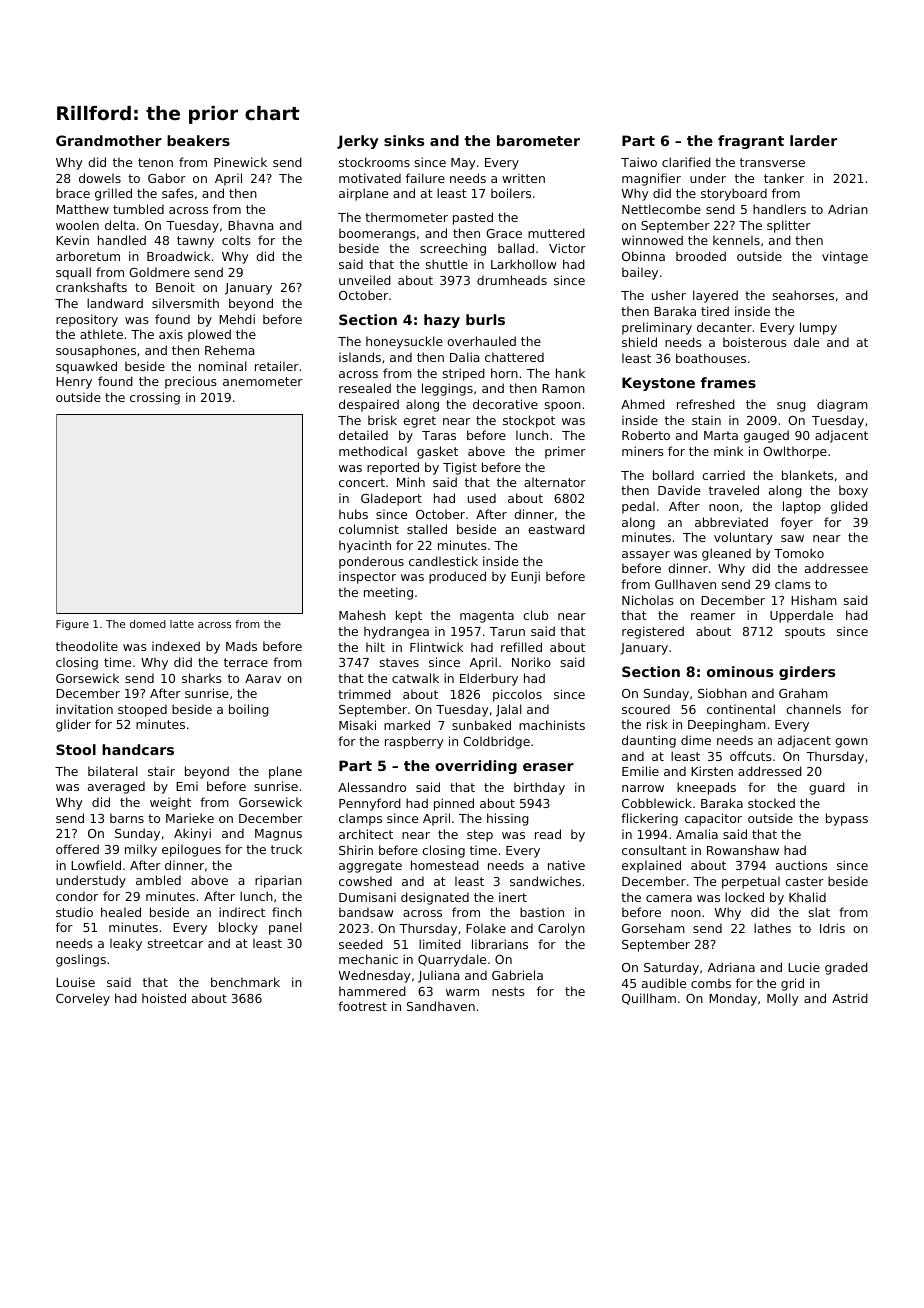 The image size is (924, 1308). I want to click on channels, so click(813, 709).
